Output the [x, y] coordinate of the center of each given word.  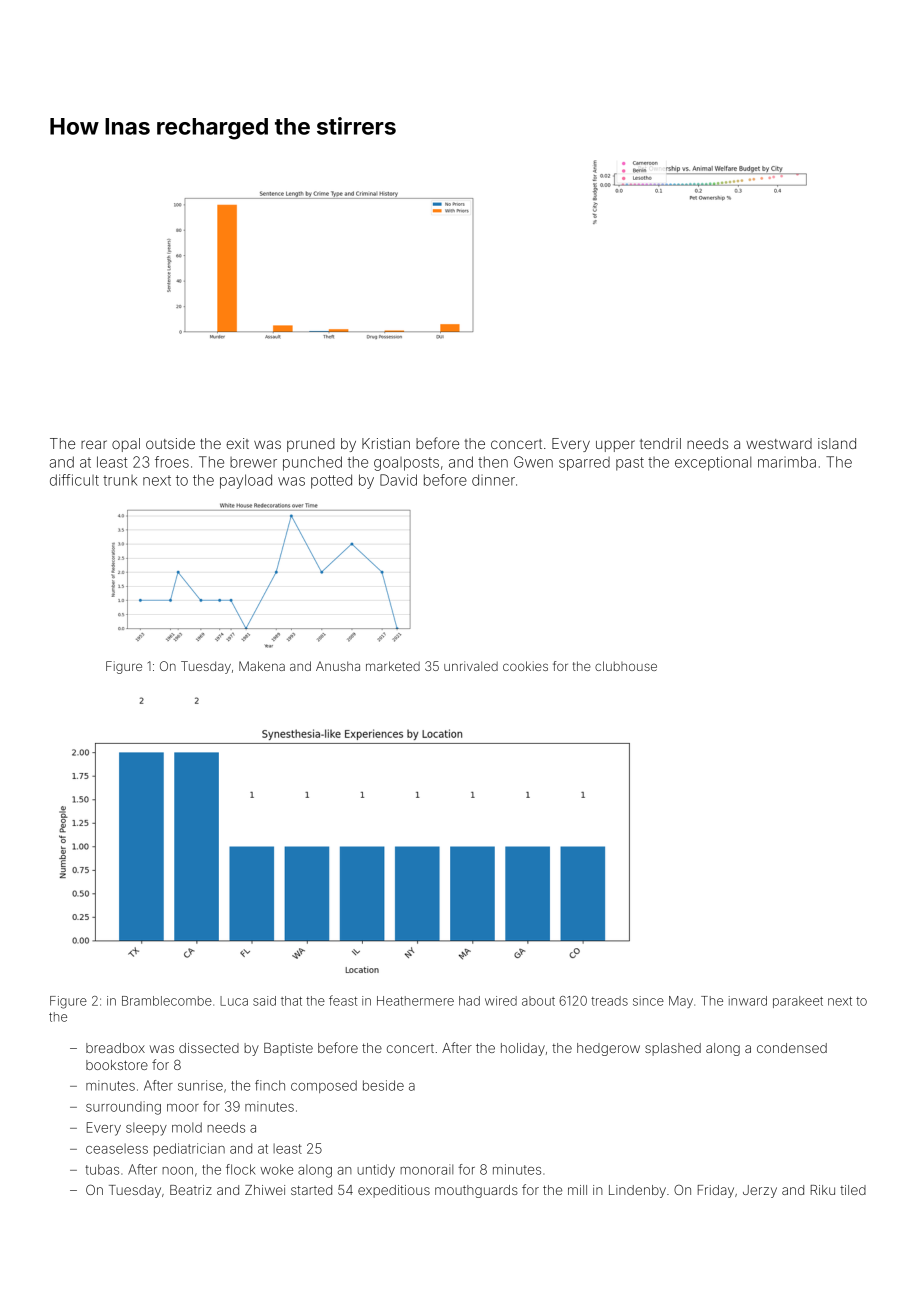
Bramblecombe [167, 1001]
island [837, 443]
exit [237, 443]
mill [577, 1190]
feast [343, 1000]
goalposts [406, 464]
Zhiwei [265, 1190]
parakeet [798, 1002]
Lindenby [637, 1191]
